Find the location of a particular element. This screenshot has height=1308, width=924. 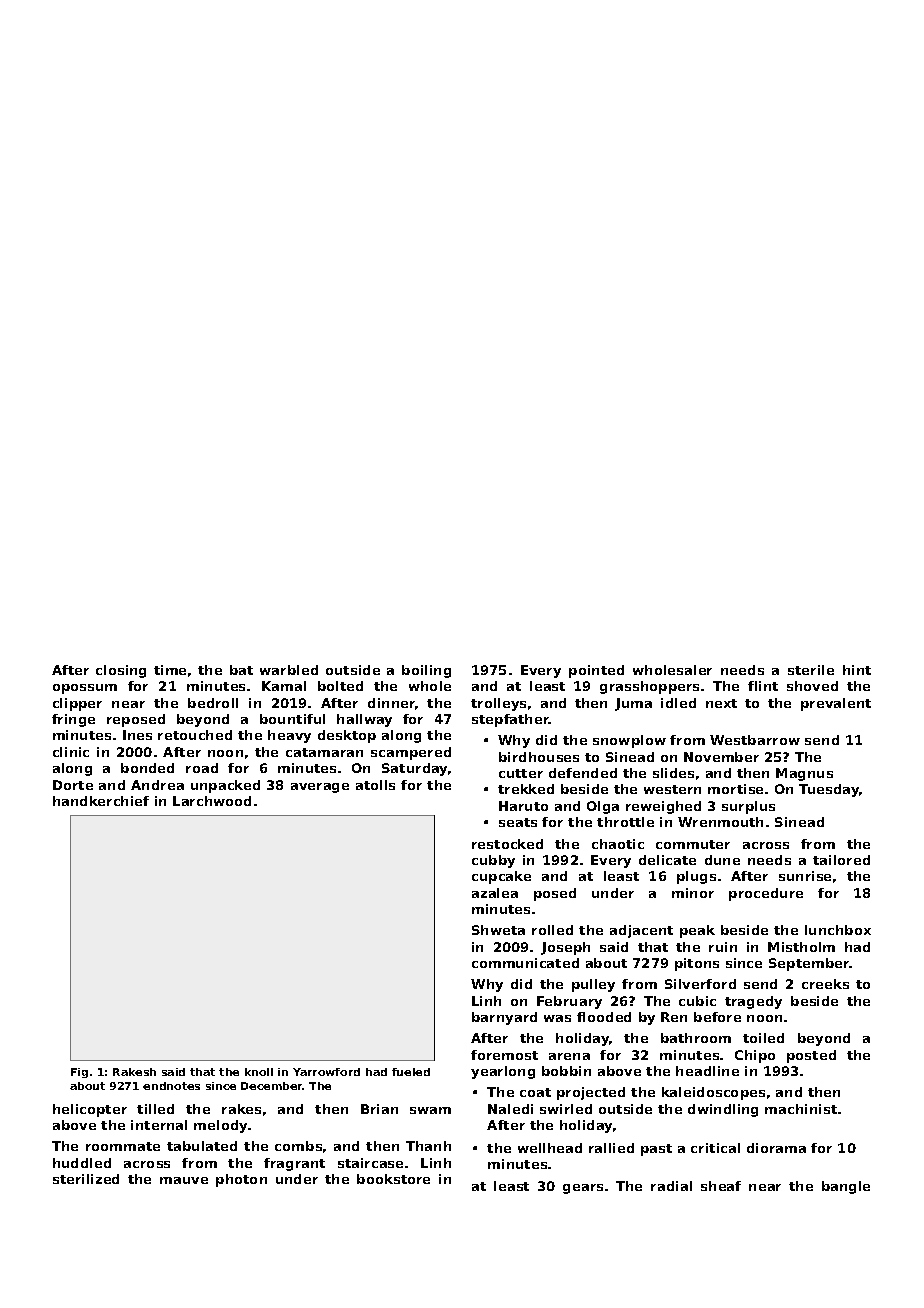

Joseph is located at coordinates (565, 948).
